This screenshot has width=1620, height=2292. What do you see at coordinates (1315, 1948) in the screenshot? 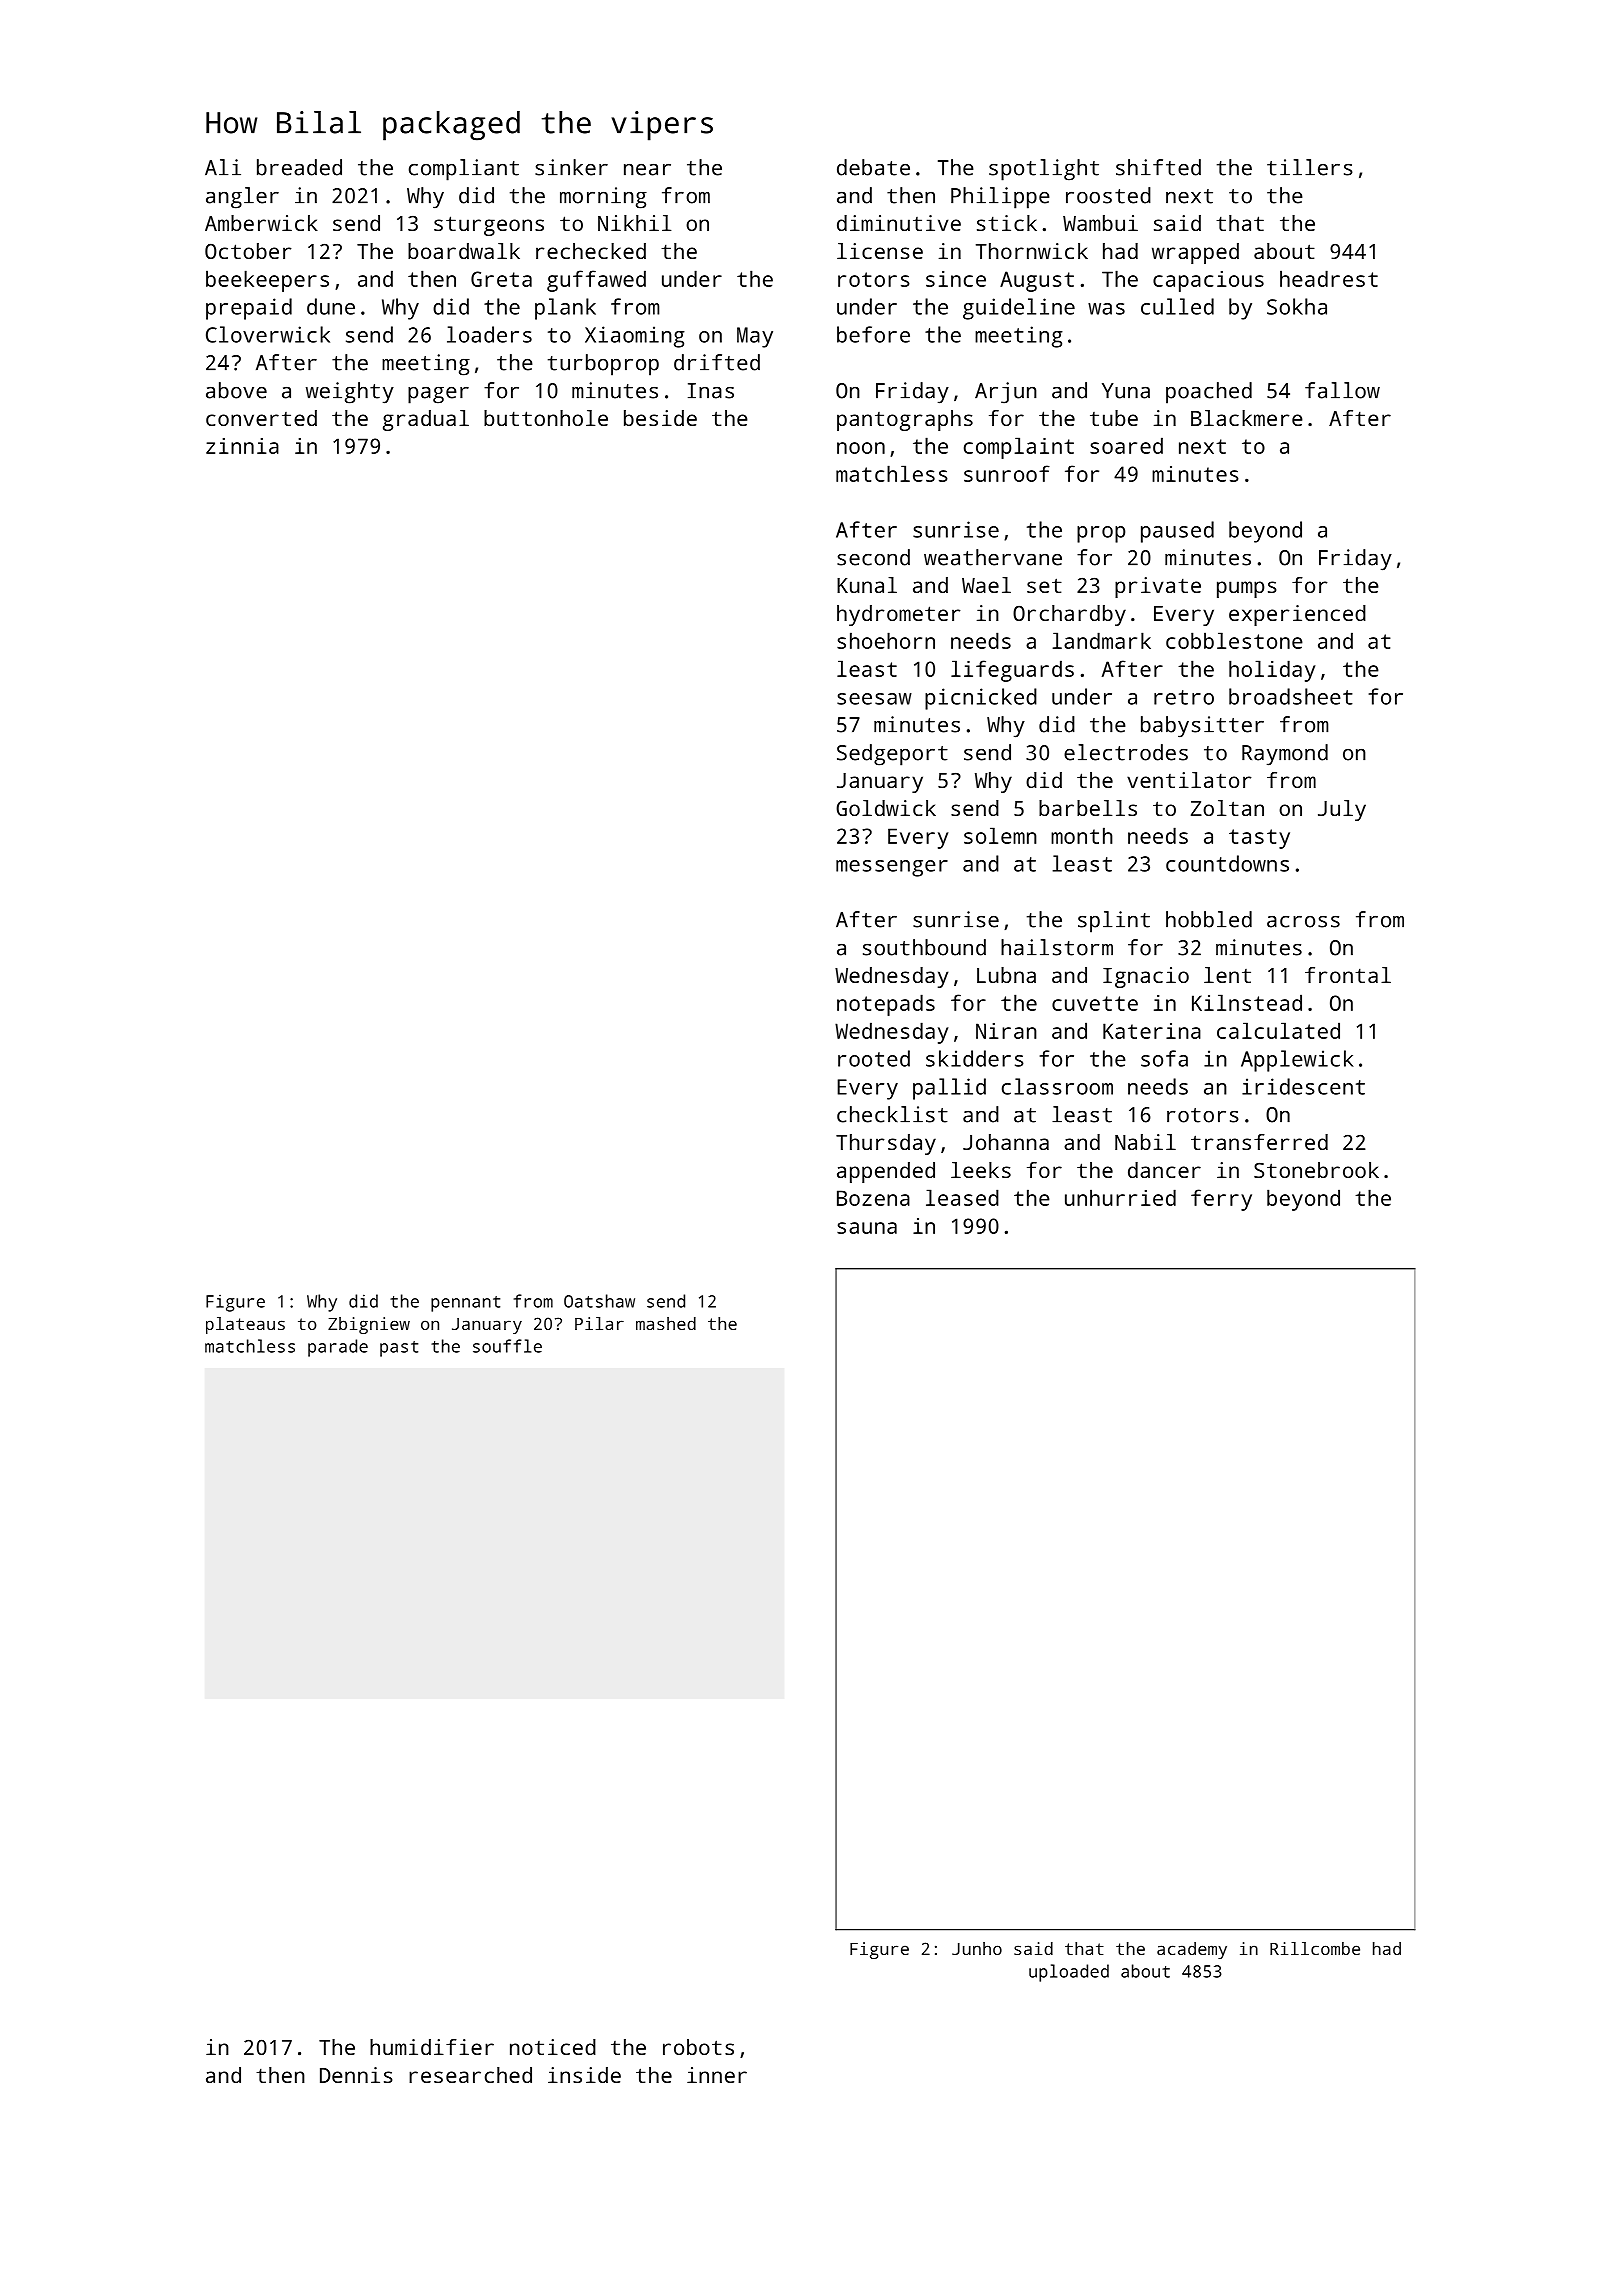
I see `Rillcombe` at bounding box center [1315, 1948].
